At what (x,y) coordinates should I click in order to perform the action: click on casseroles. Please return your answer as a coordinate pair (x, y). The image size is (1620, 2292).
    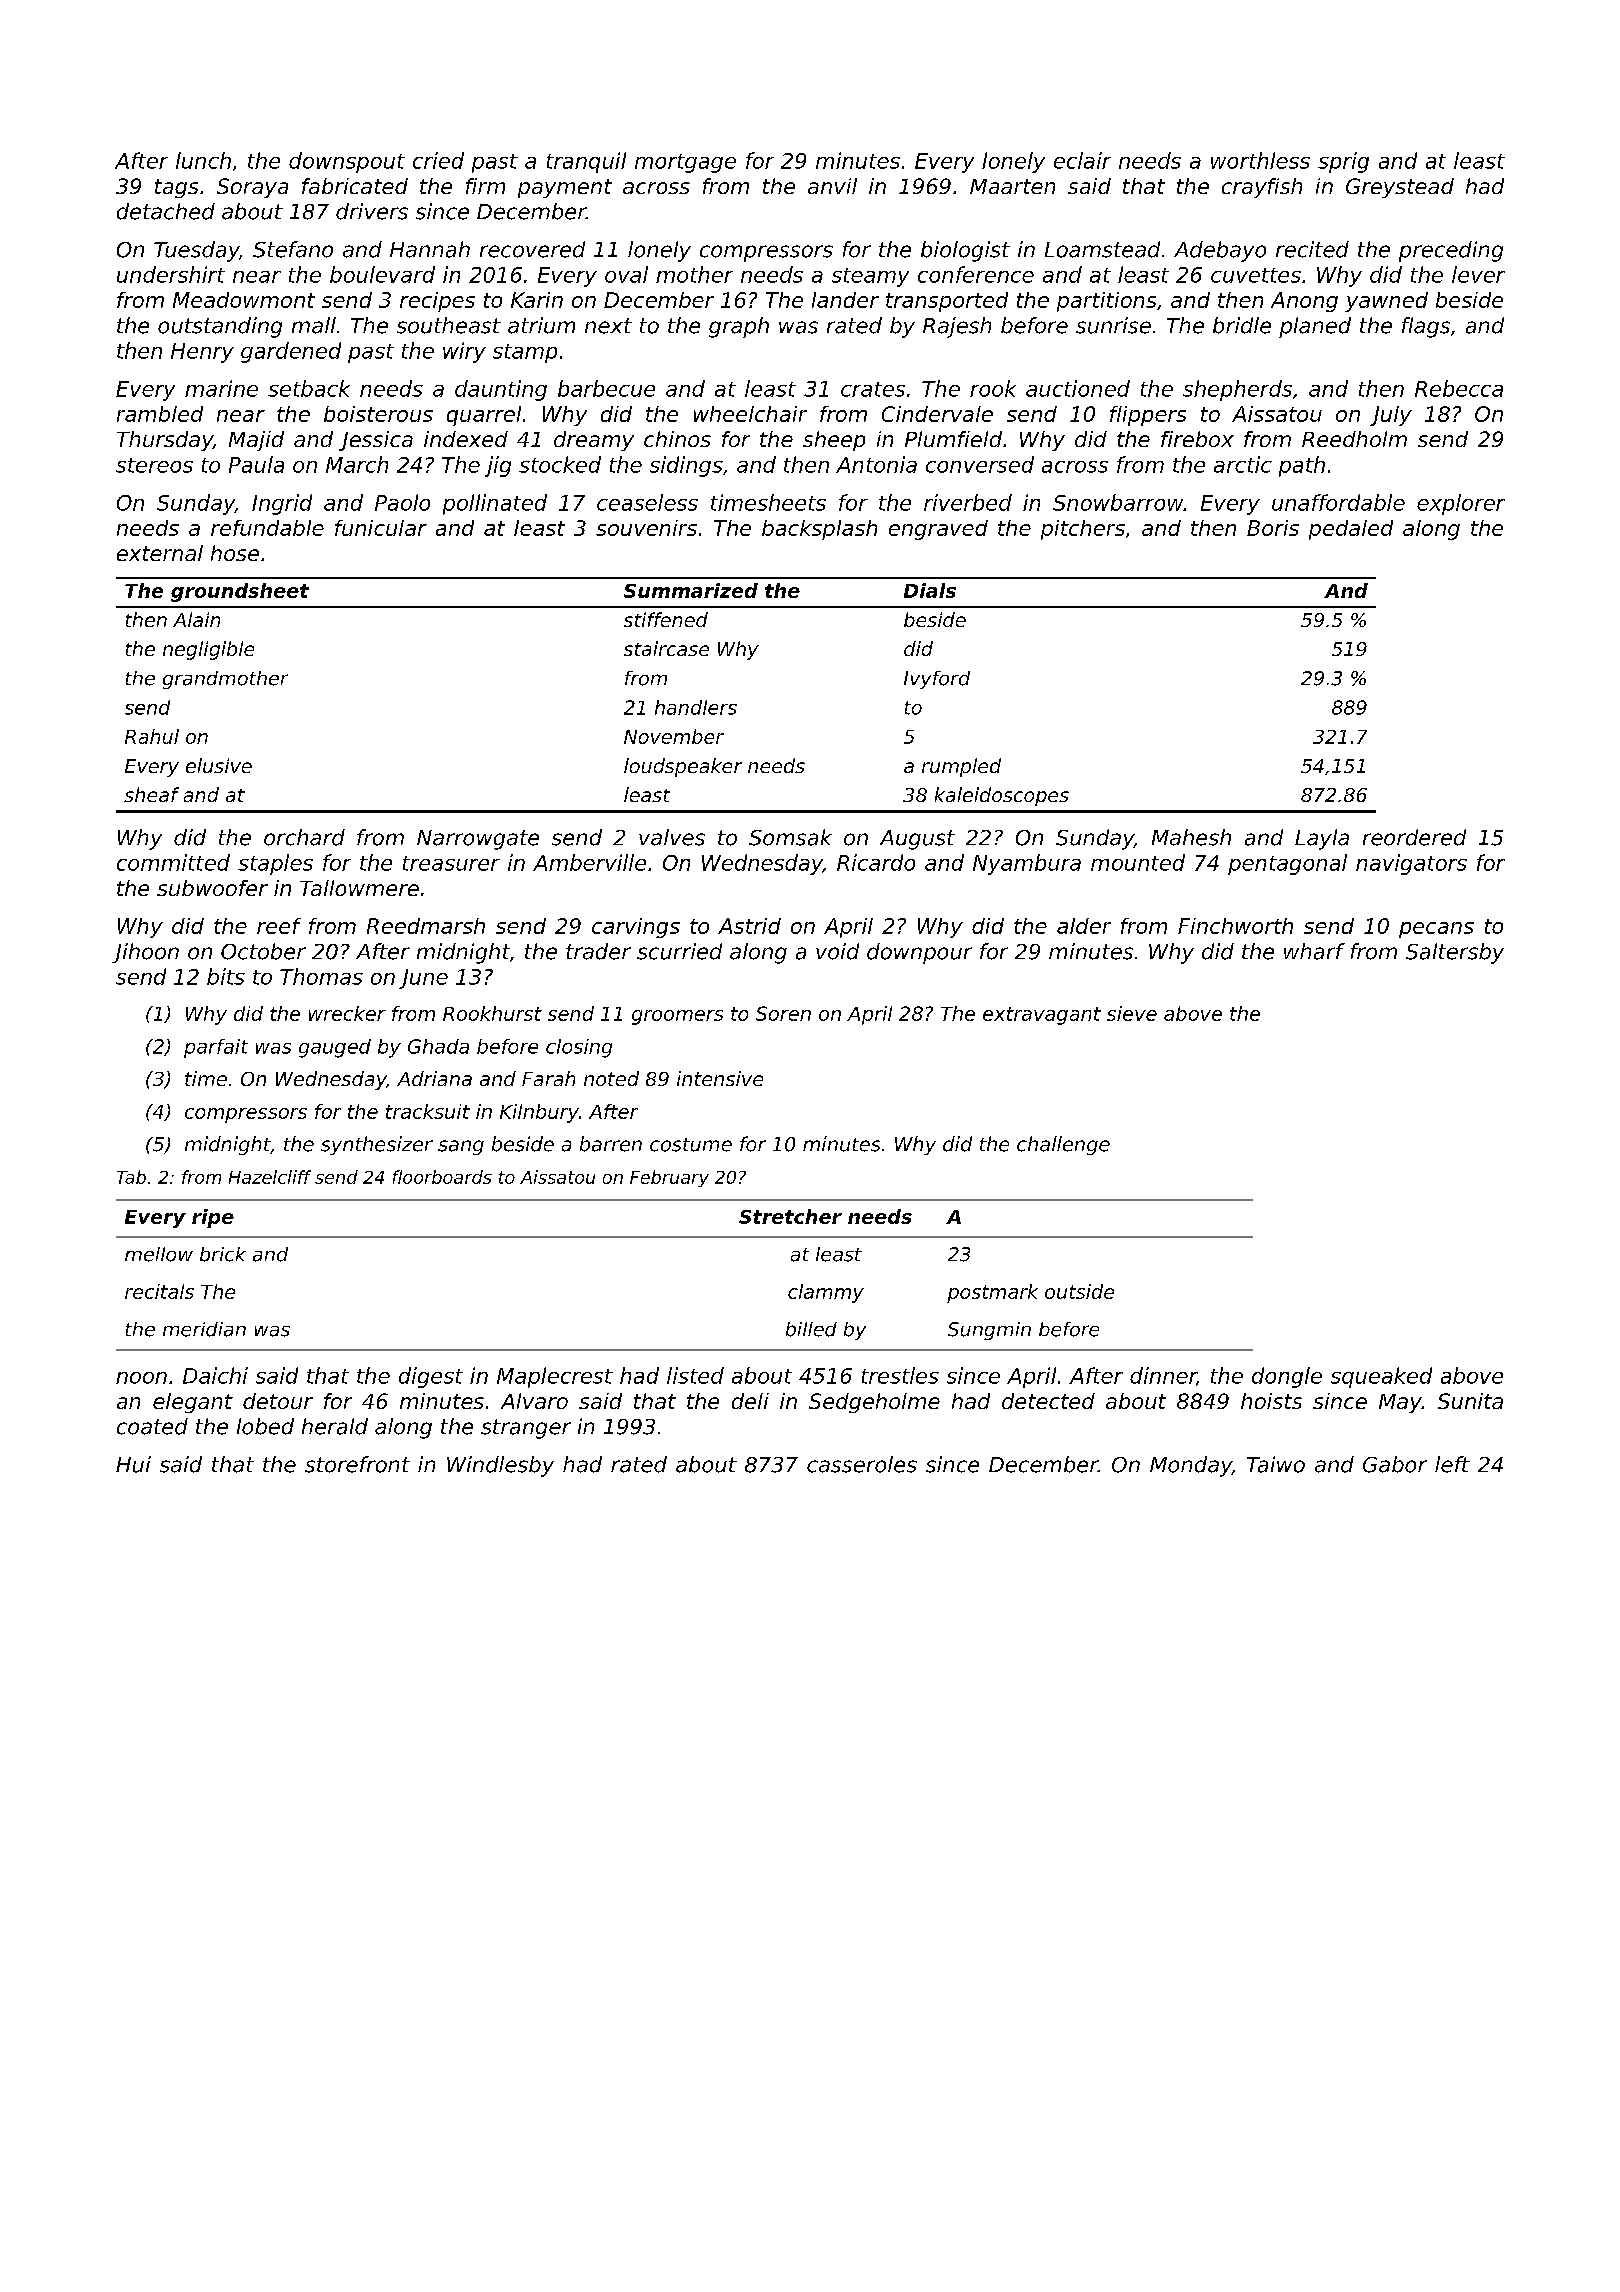
    Looking at the image, I should click on (862, 1464).
